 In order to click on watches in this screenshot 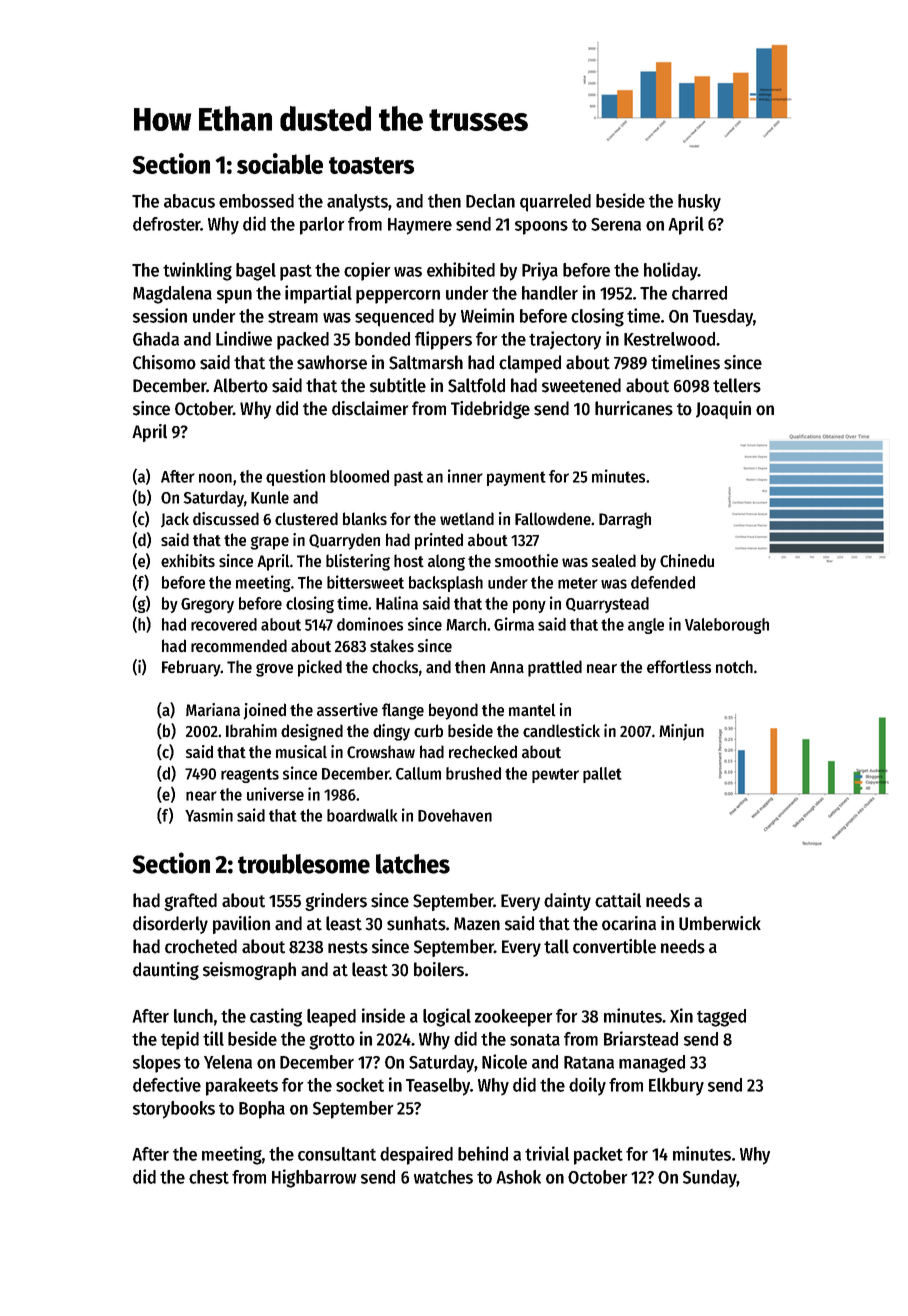, I will do `click(443, 1177)`.
